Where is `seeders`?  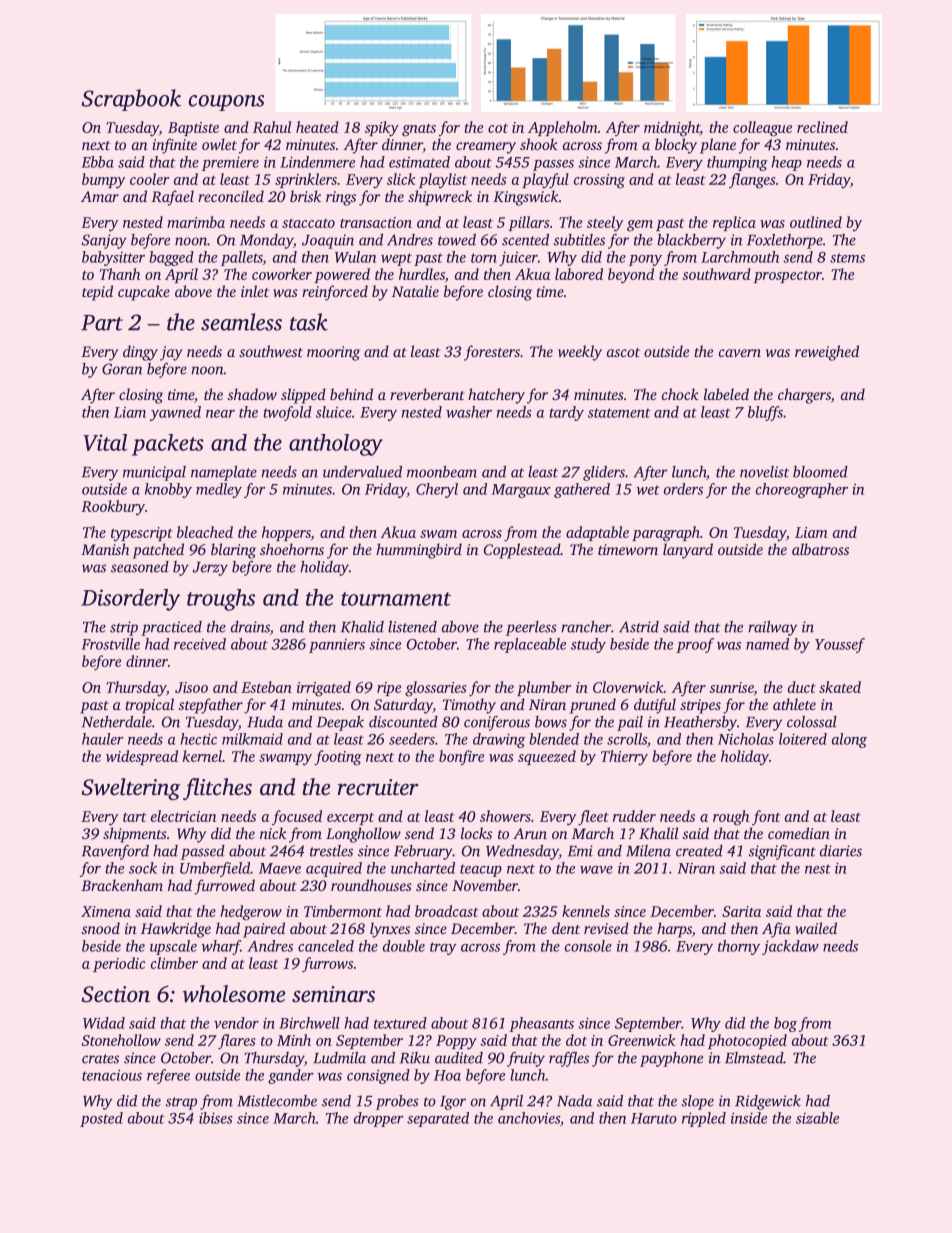 seeders is located at coordinates (412, 739).
